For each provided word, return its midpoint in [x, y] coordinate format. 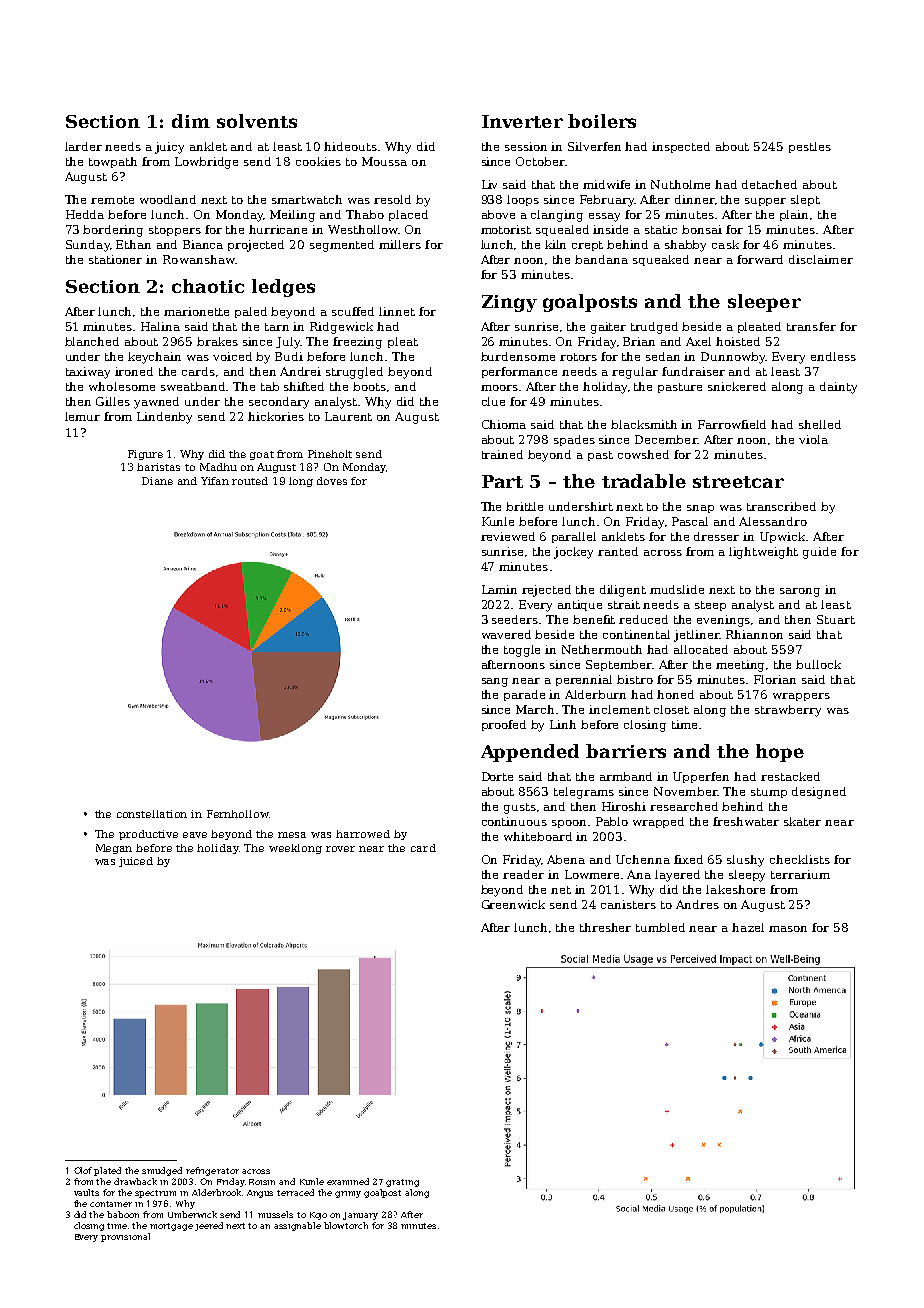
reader [523, 874]
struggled [354, 373]
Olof [83, 1170]
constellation [152, 814]
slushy [745, 861]
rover [340, 849]
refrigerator [212, 1171]
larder [83, 146]
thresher [605, 927]
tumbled [660, 927]
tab [270, 386]
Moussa [384, 161]
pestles [810, 147]
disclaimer [821, 259]
